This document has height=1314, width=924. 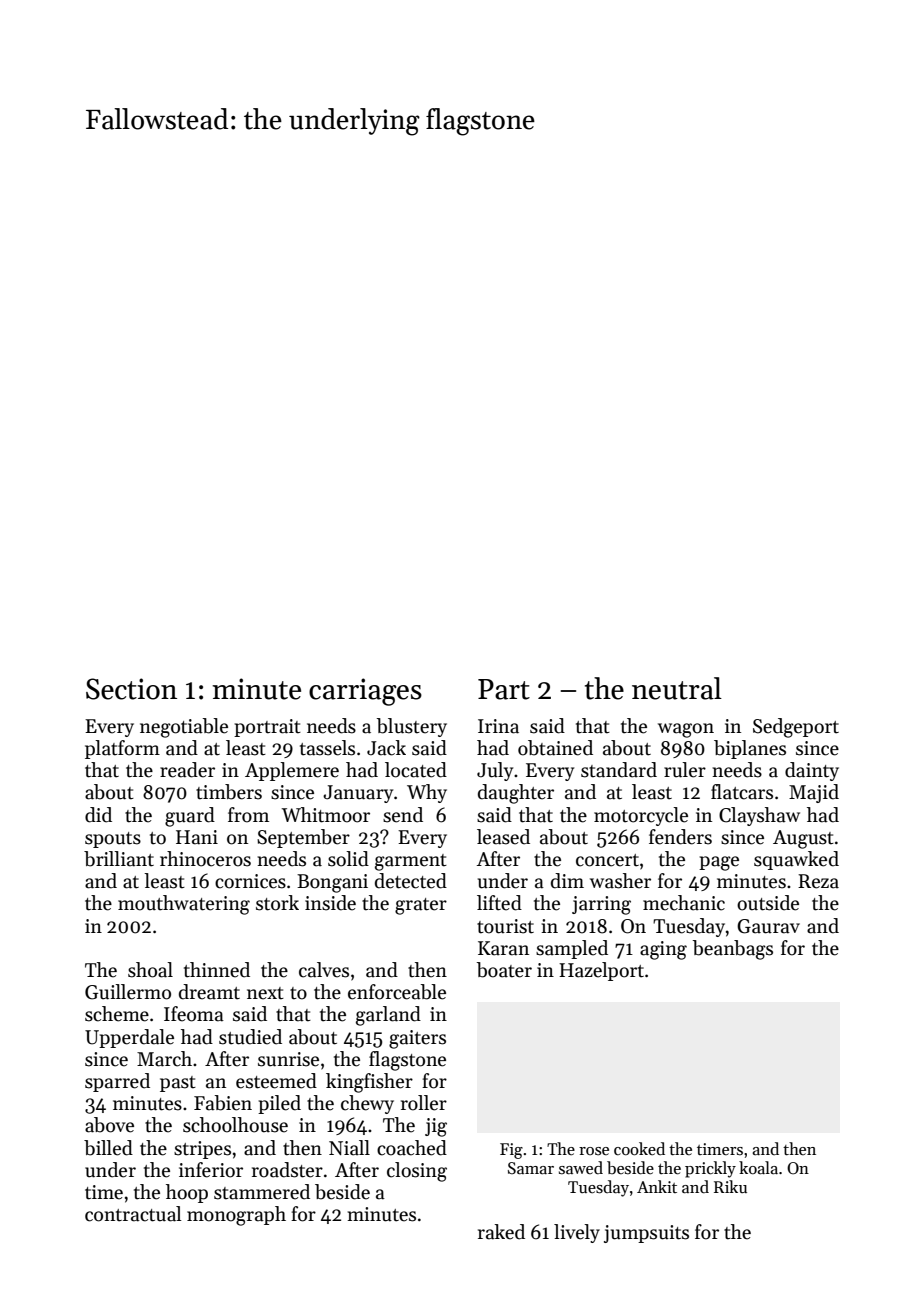 I want to click on reader, so click(x=187, y=770).
